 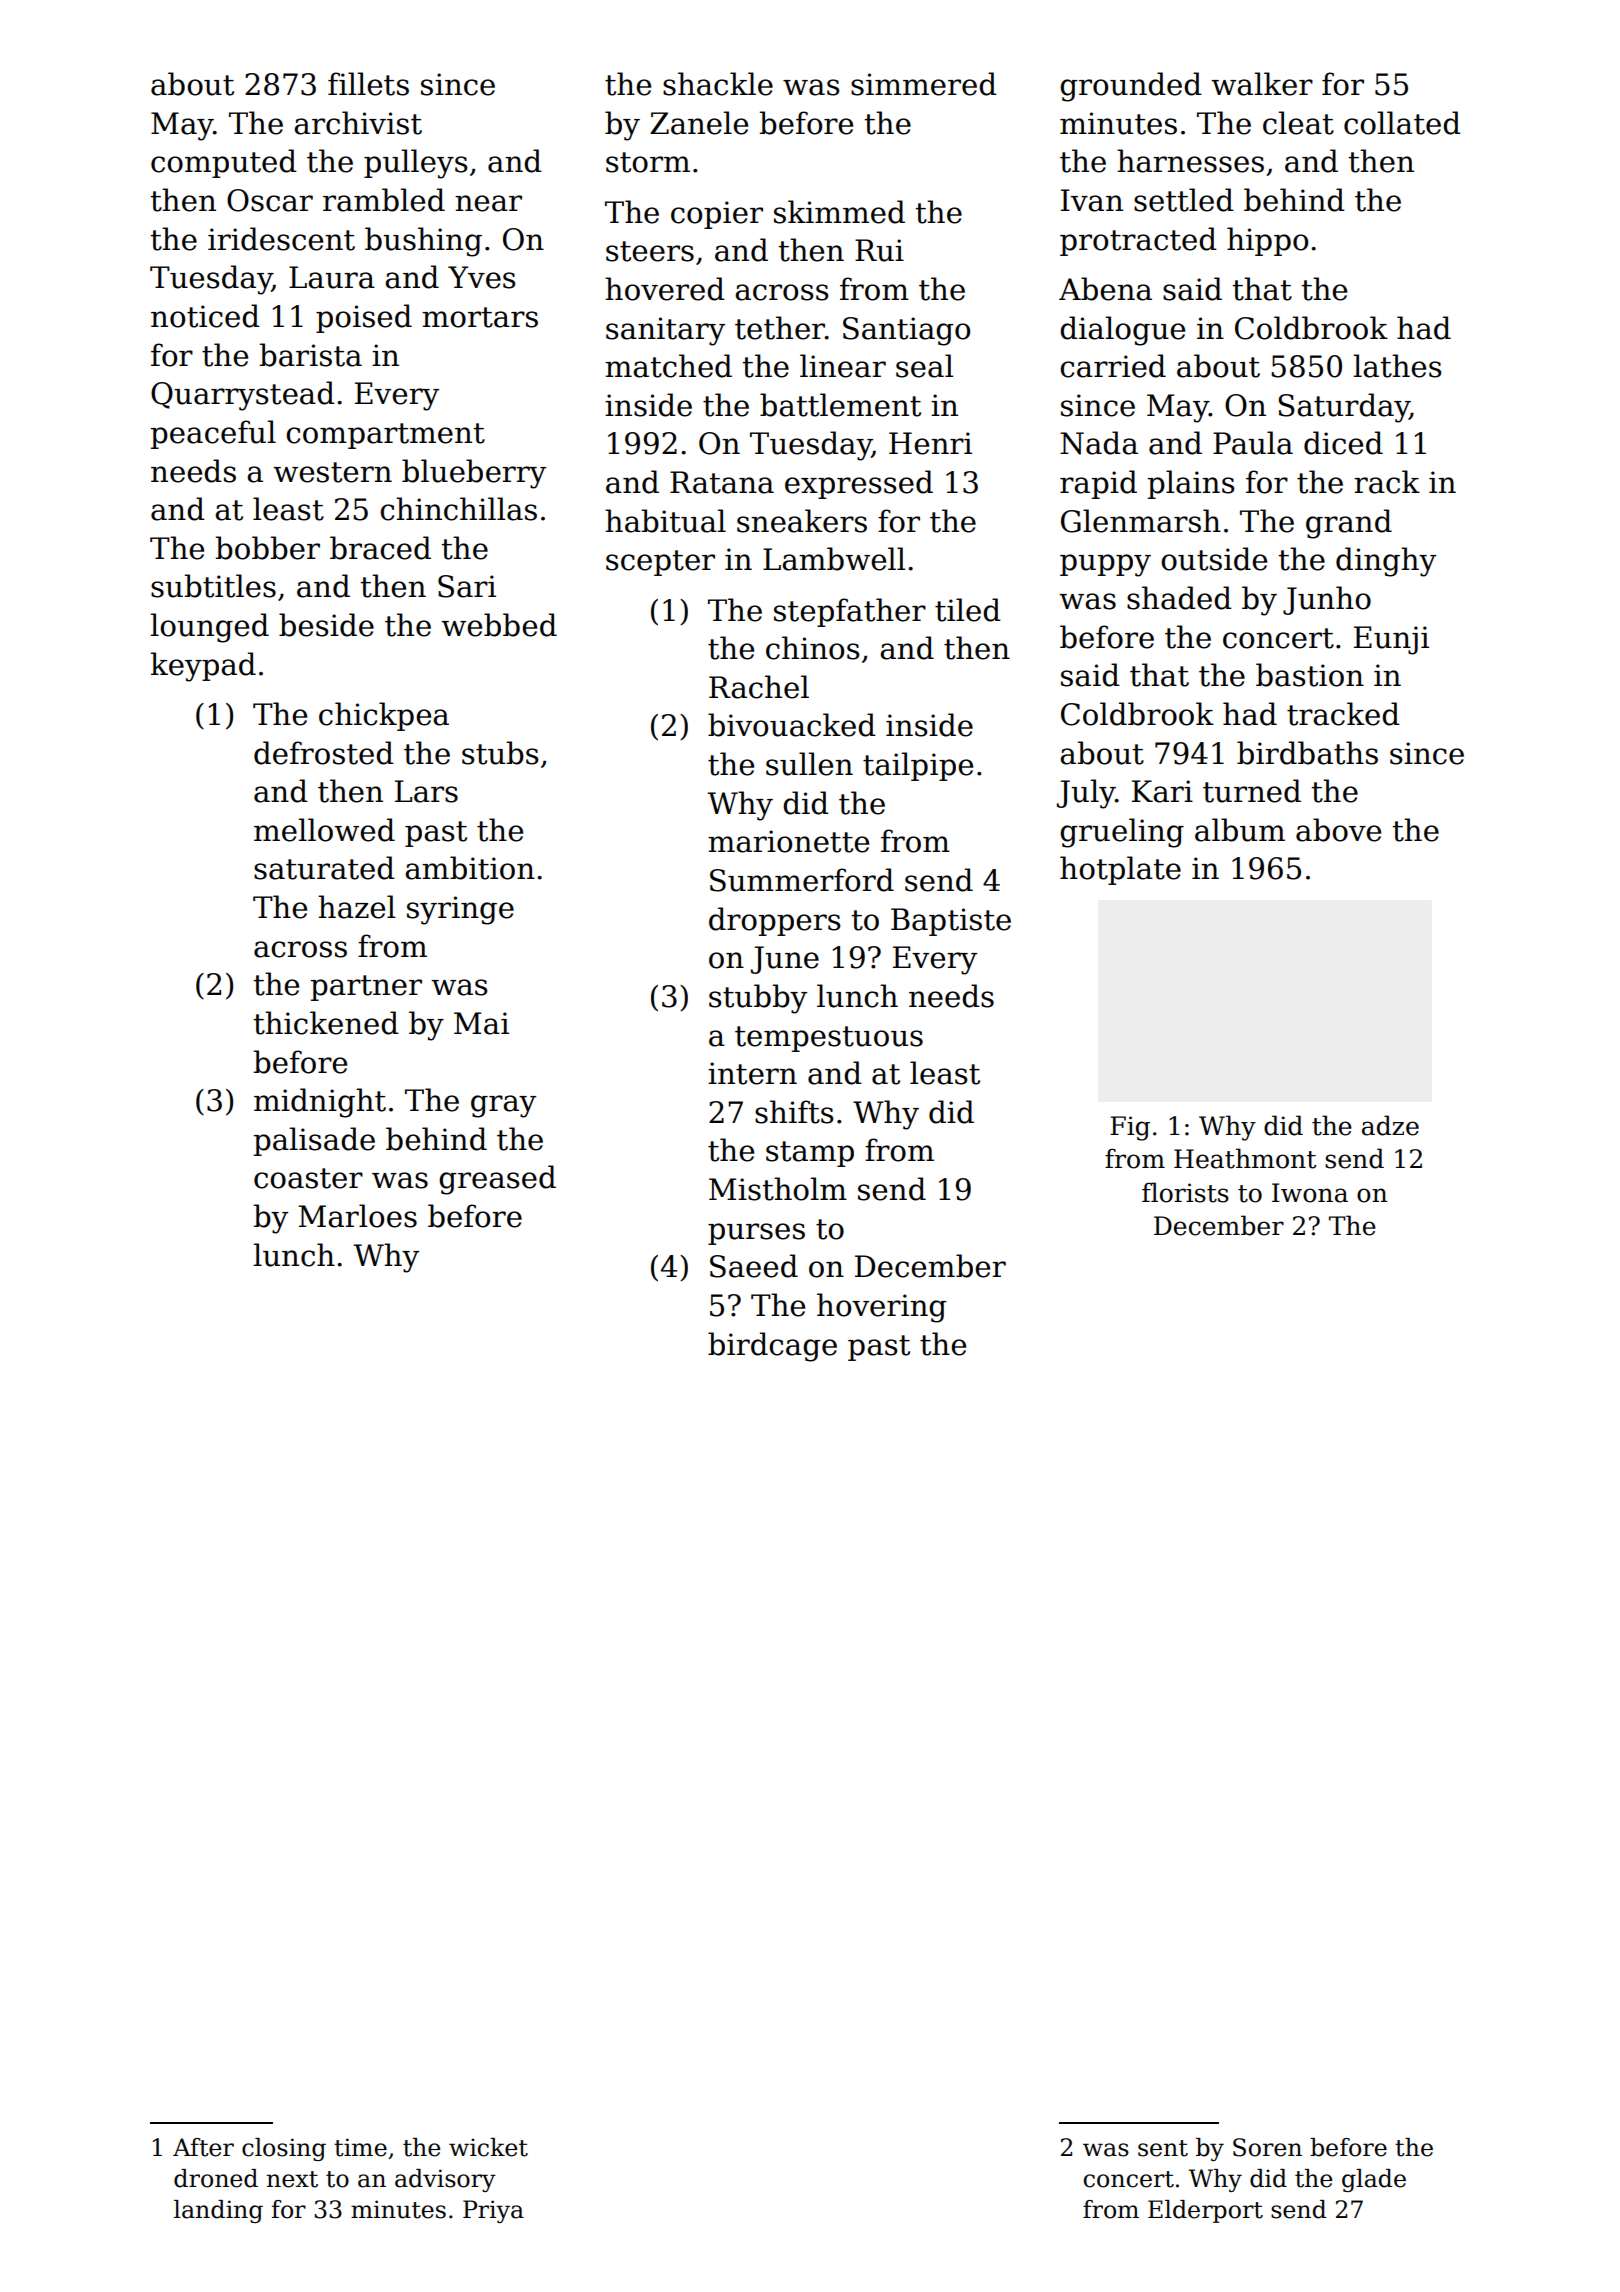 What do you see at coordinates (445, 2180) in the screenshot?
I see `advisory` at bounding box center [445, 2180].
